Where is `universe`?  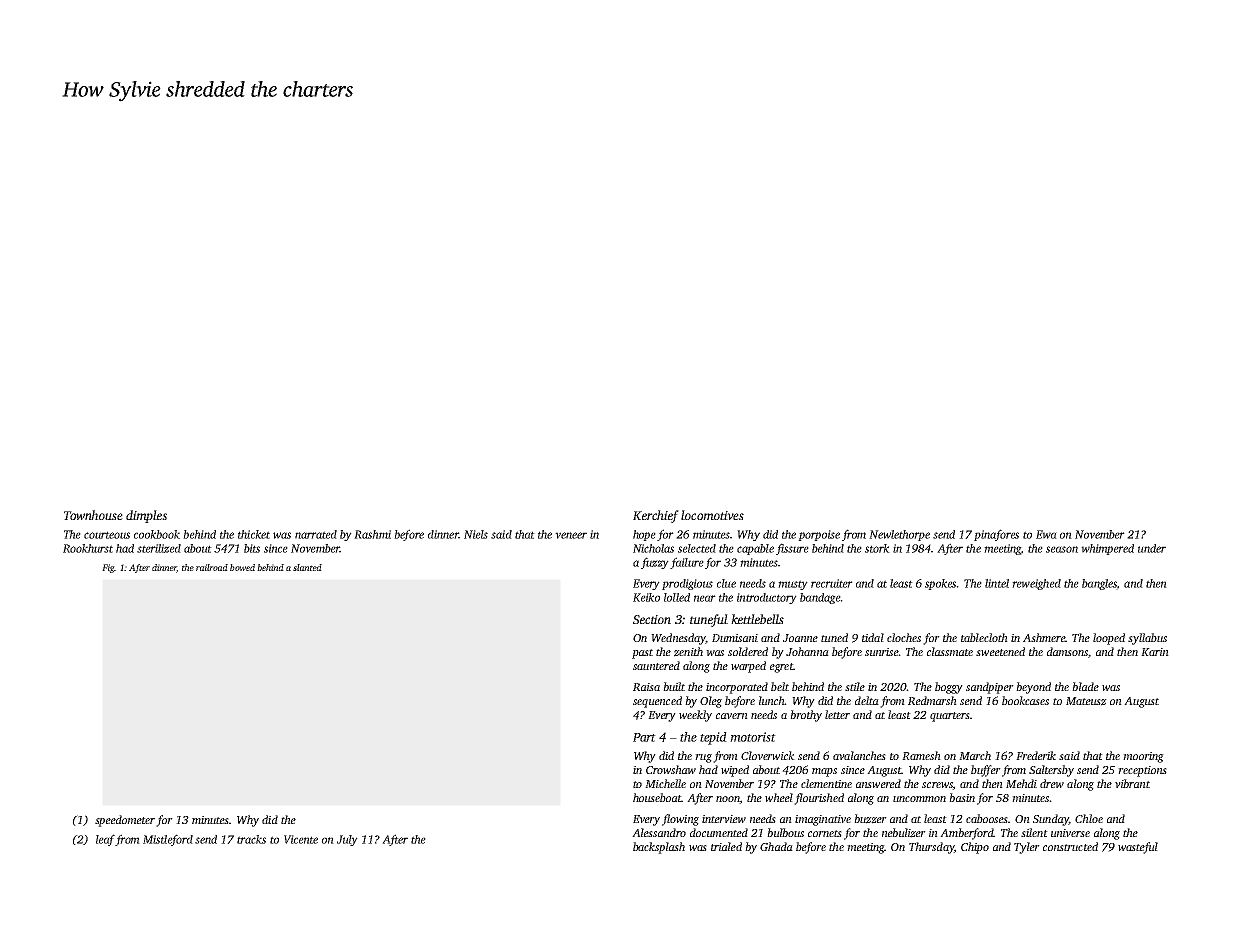 universe is located at coordinates (1070, 833).
